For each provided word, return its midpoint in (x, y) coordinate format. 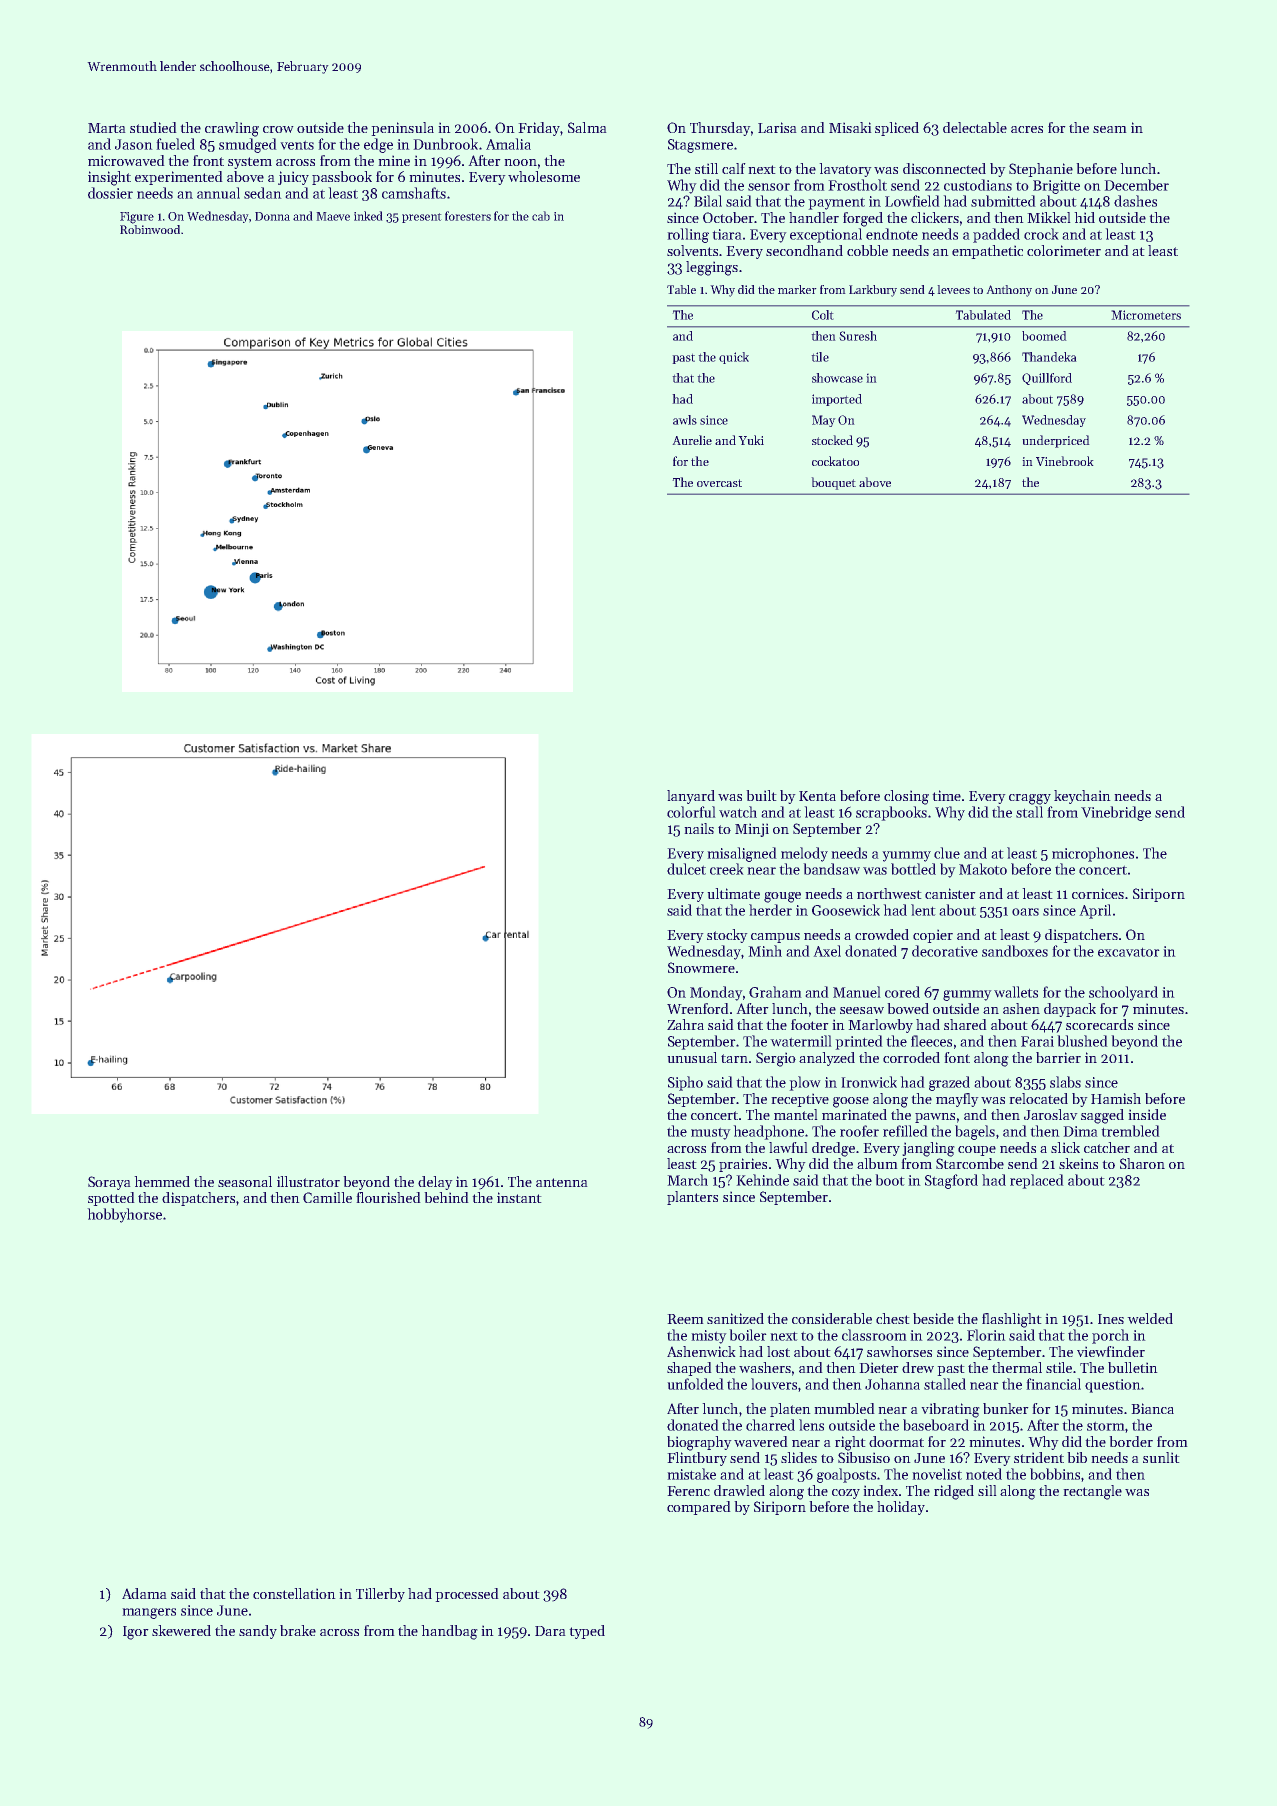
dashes (1135, 201)
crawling (232, 129)
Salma (587, 127)
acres (1027, 129)
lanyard (691, 797)
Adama (144, 1593)
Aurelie (692, 440)
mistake (691, 1474)
